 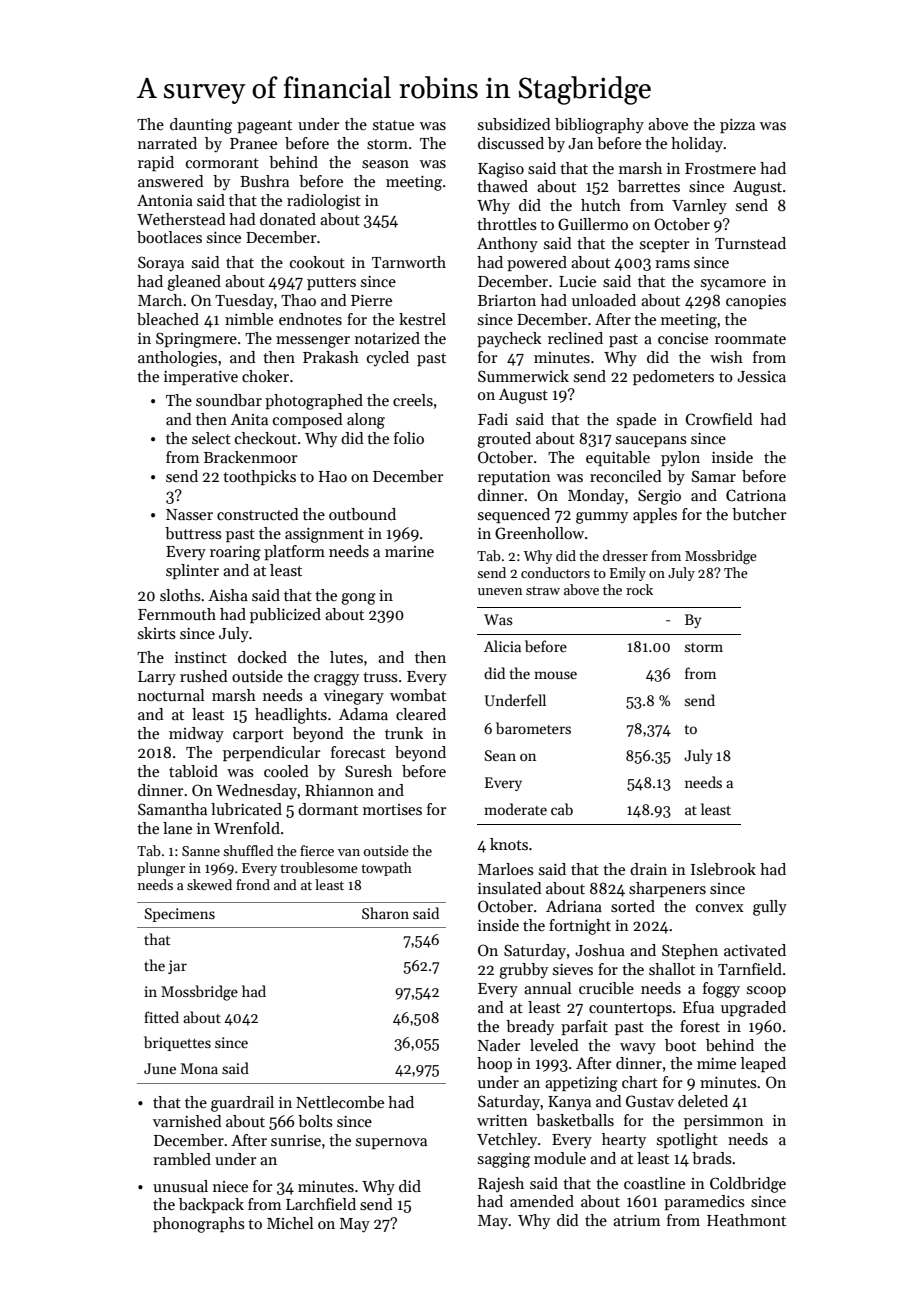 What do you see at coordinates (720, 908) in the document?
I see `convex` at bounding box center [720, 908].
